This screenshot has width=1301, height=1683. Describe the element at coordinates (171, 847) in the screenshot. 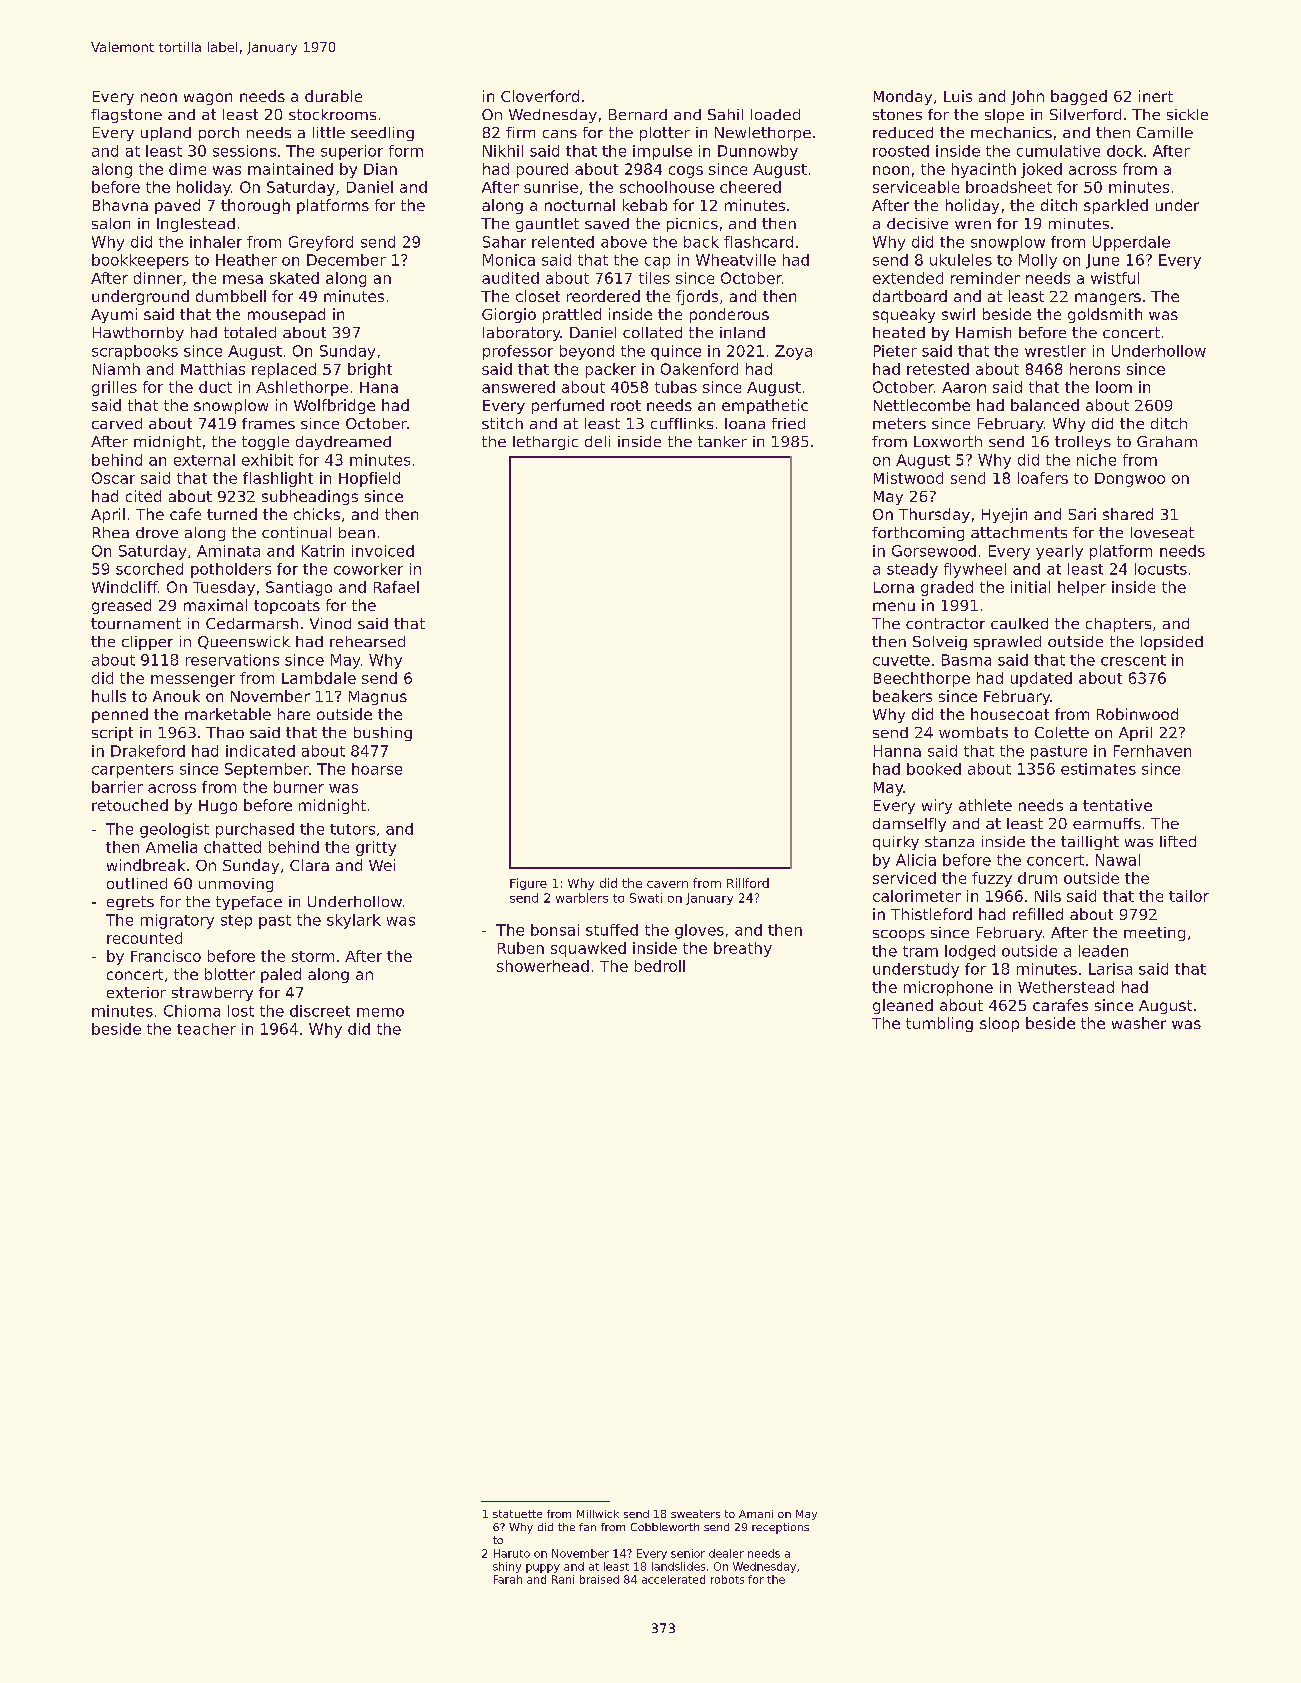

I see `Amelia` at that location.
